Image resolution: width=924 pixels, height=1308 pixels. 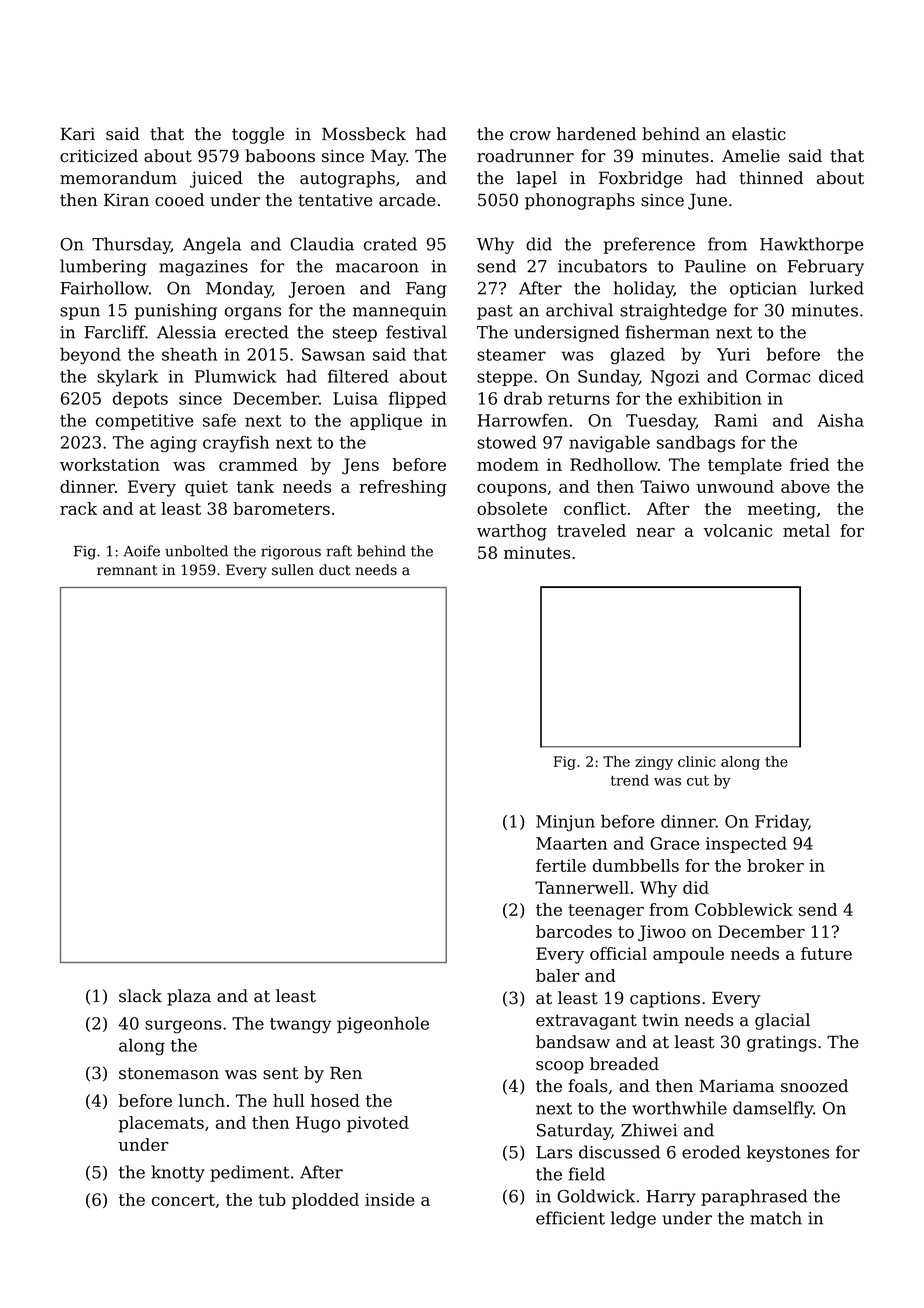 I want to click on Grace, so click(x=675, y=843).
